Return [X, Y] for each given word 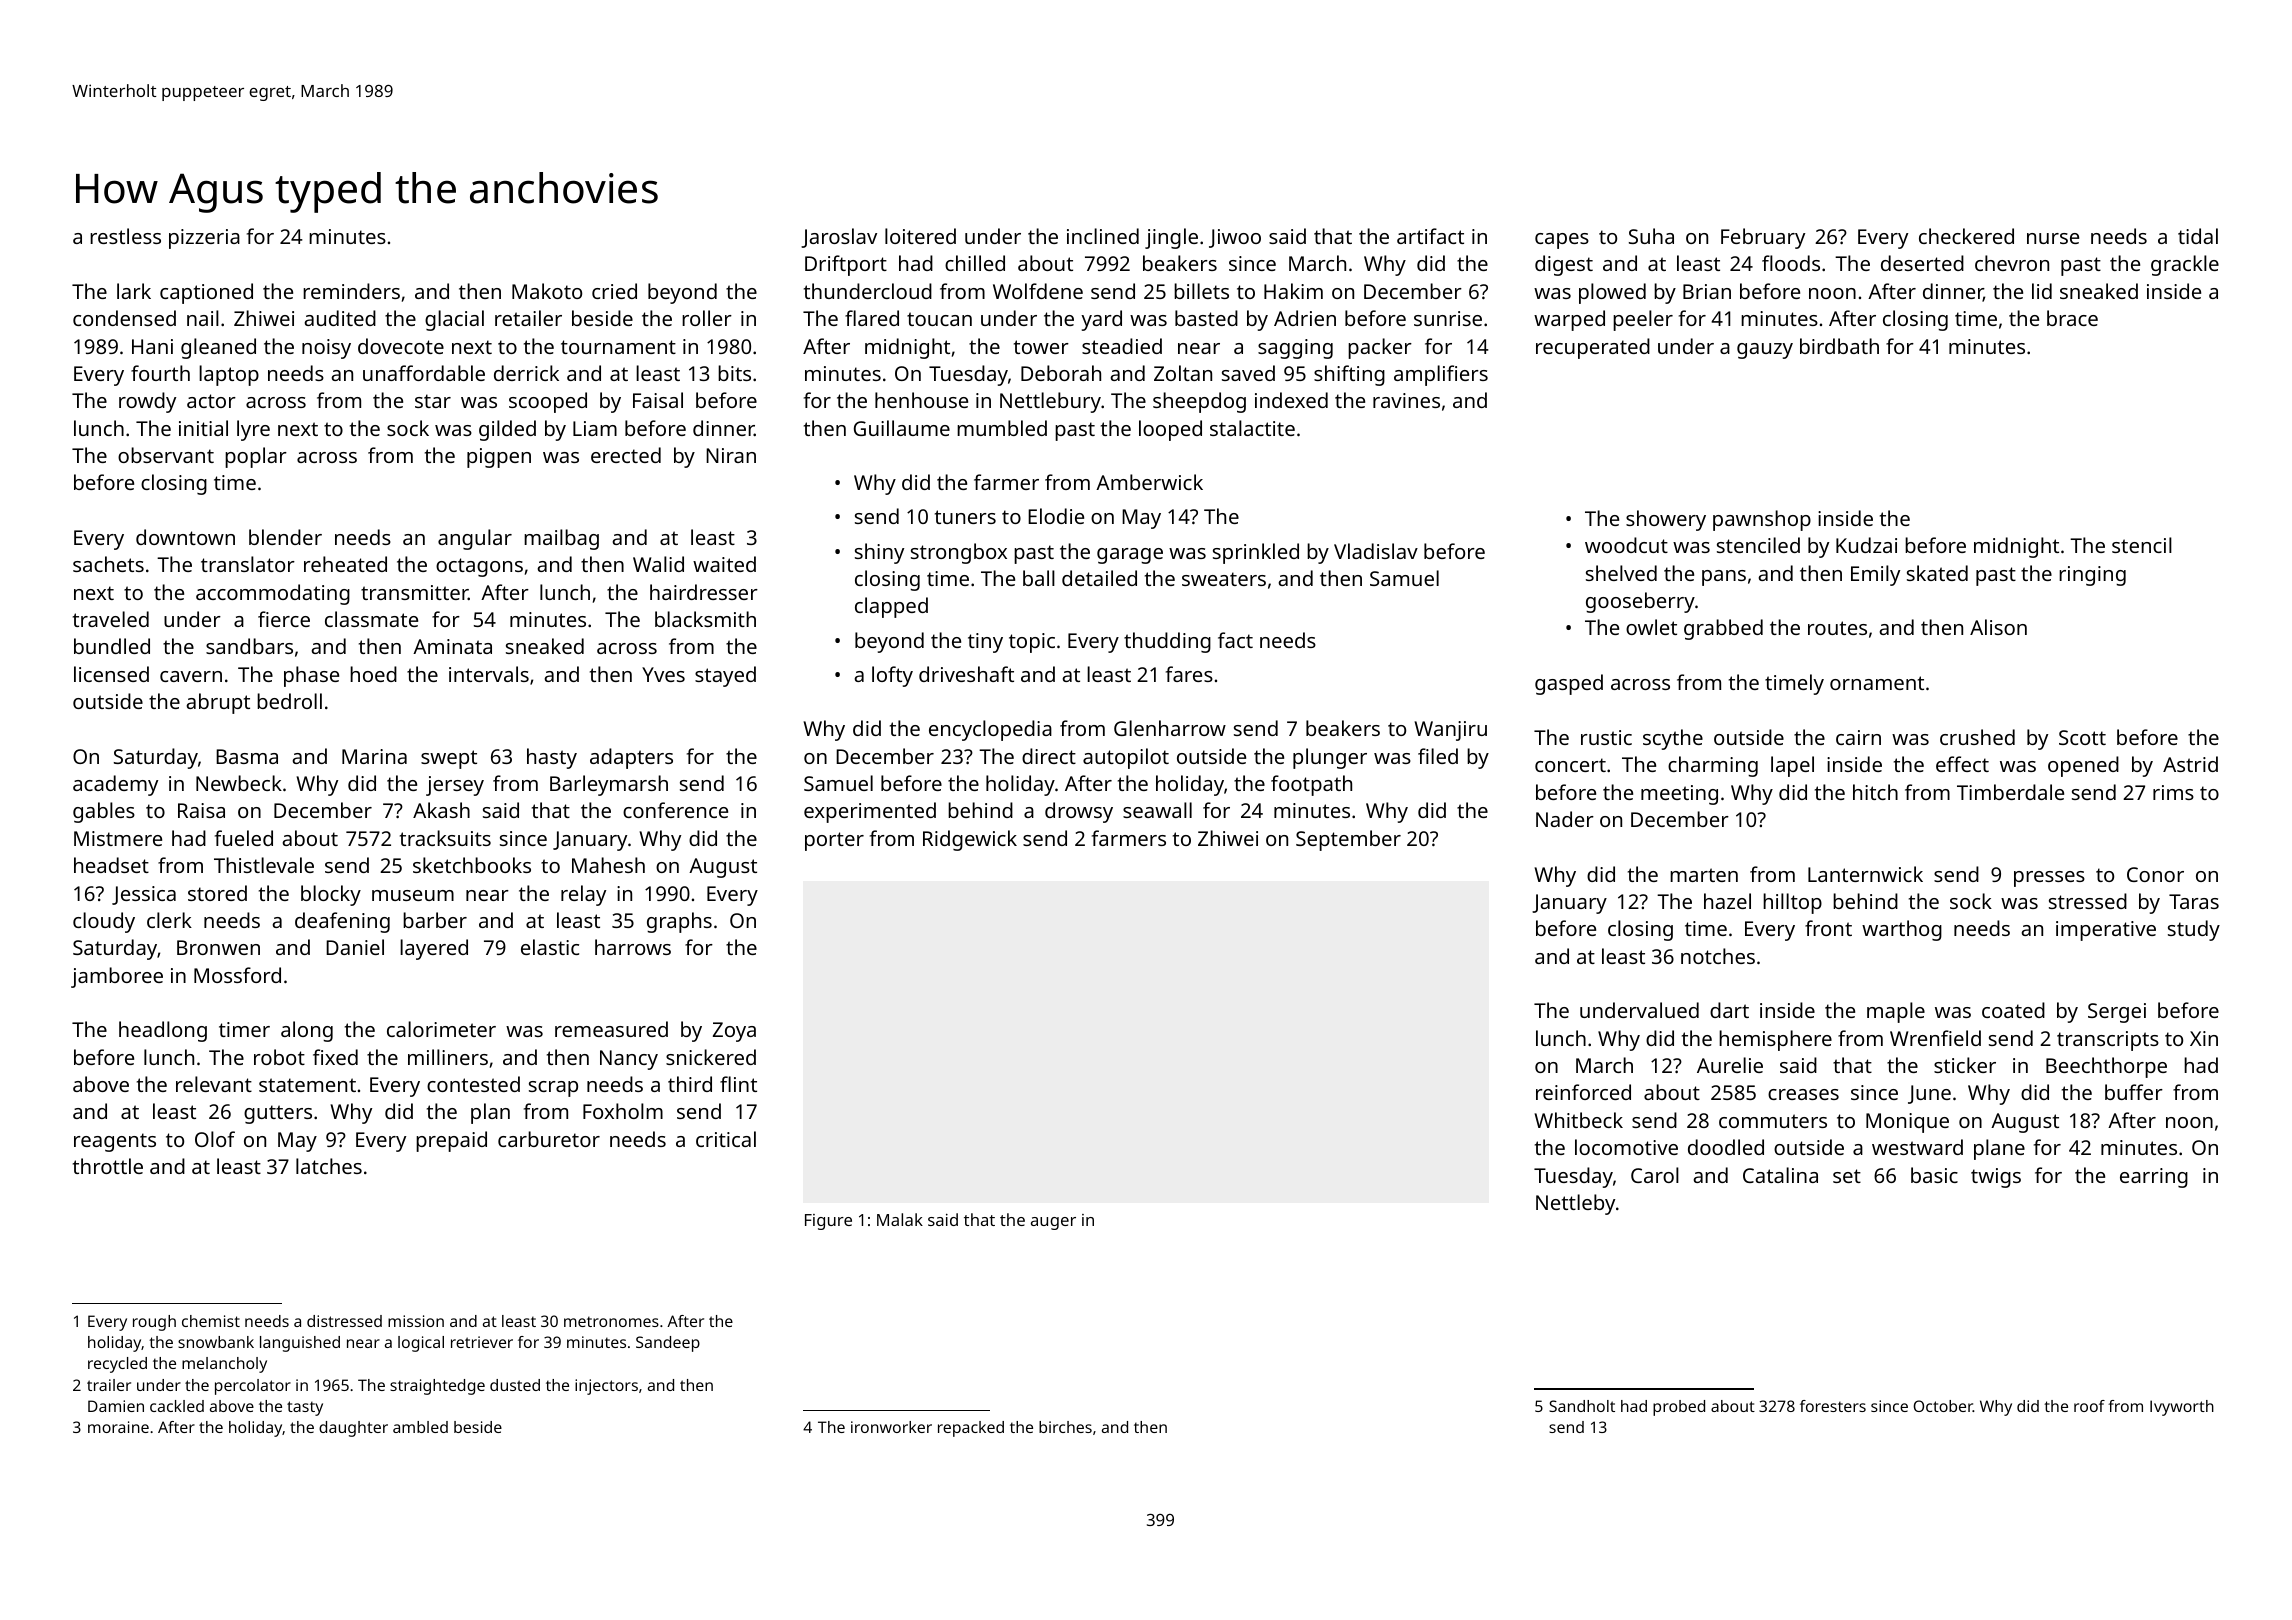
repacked [971, 1429]
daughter [353, 1429]
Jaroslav [839, 238]
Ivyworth [2182, 1408]
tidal [2198, 236]
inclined [1103, 236]
